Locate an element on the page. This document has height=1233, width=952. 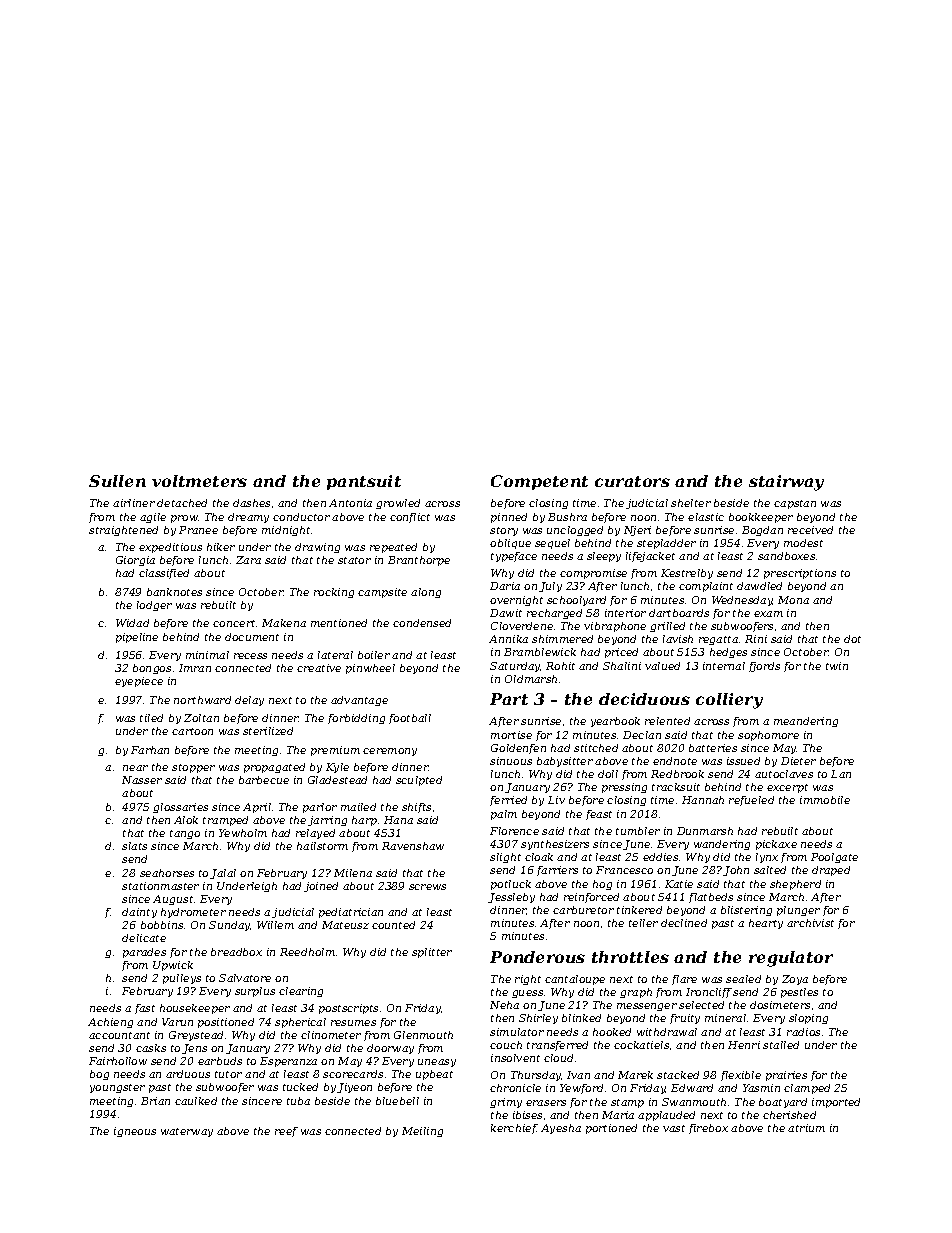
voltmeters is located at coordinates (199, 481).
